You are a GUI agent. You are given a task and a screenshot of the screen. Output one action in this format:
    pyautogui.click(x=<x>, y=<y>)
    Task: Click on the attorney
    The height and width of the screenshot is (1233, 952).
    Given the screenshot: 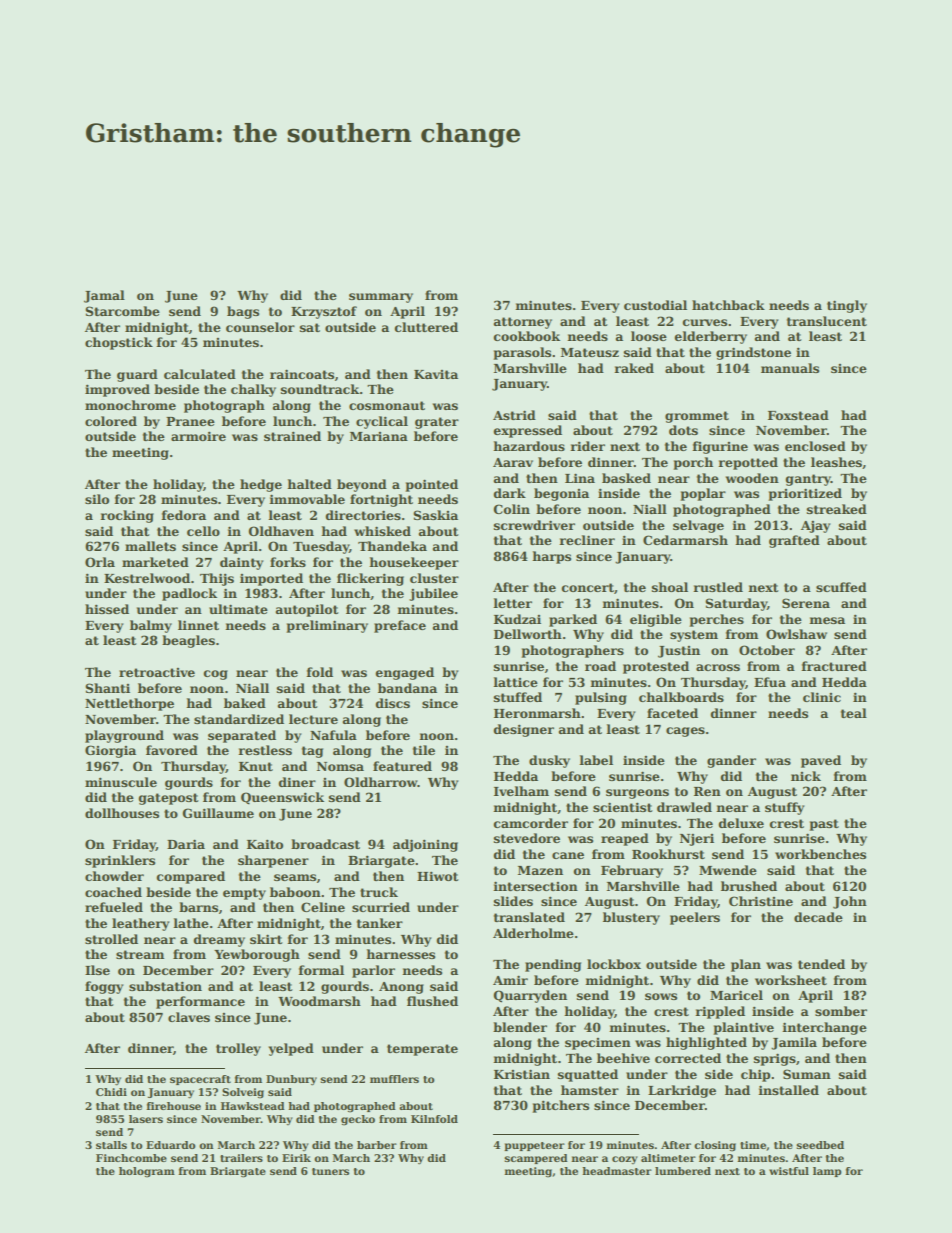 What is the action you would take?
    pyautogui.click(x=523, y=323)
